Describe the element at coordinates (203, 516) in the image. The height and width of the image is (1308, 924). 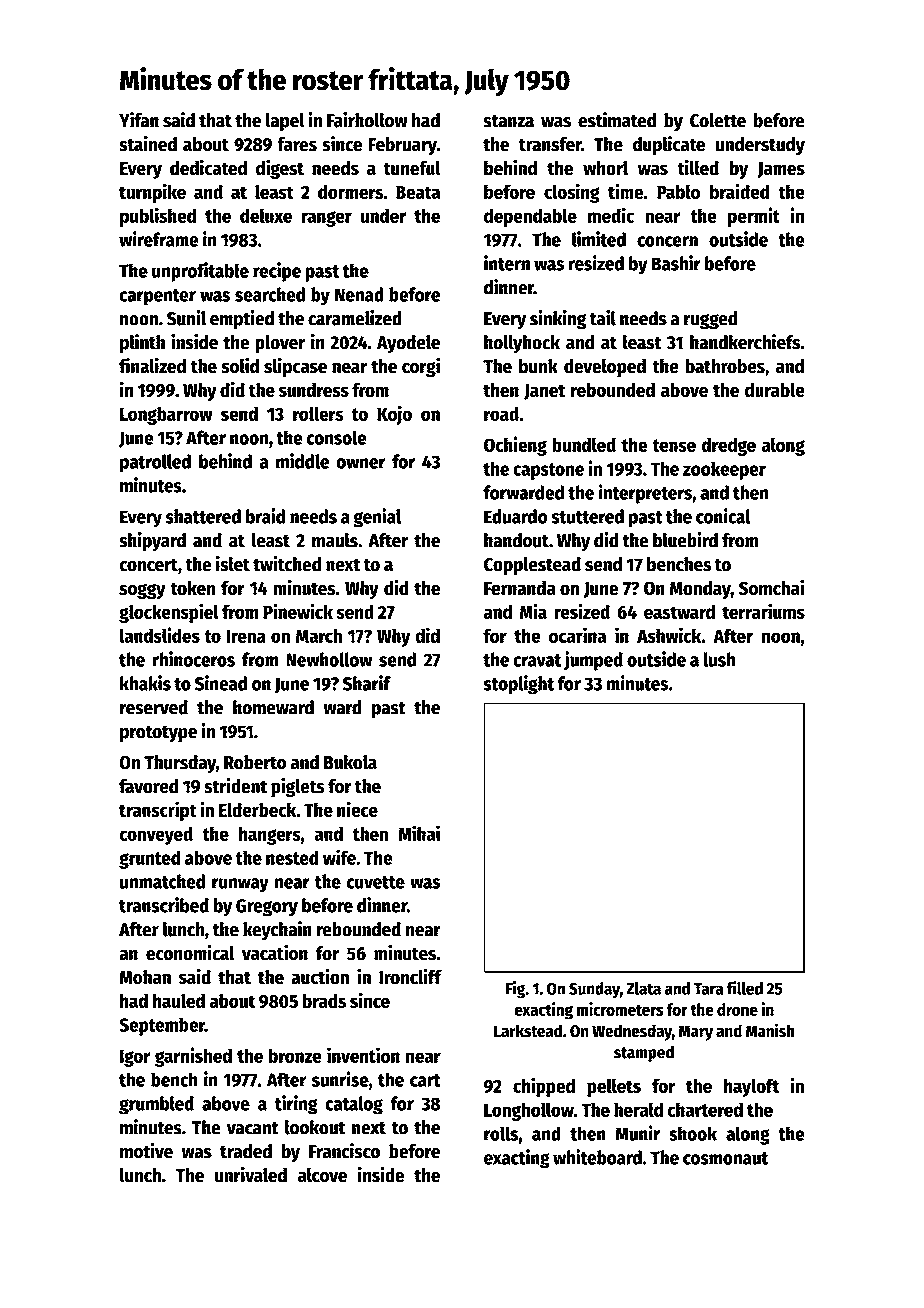
I see `shattered` at that location.
